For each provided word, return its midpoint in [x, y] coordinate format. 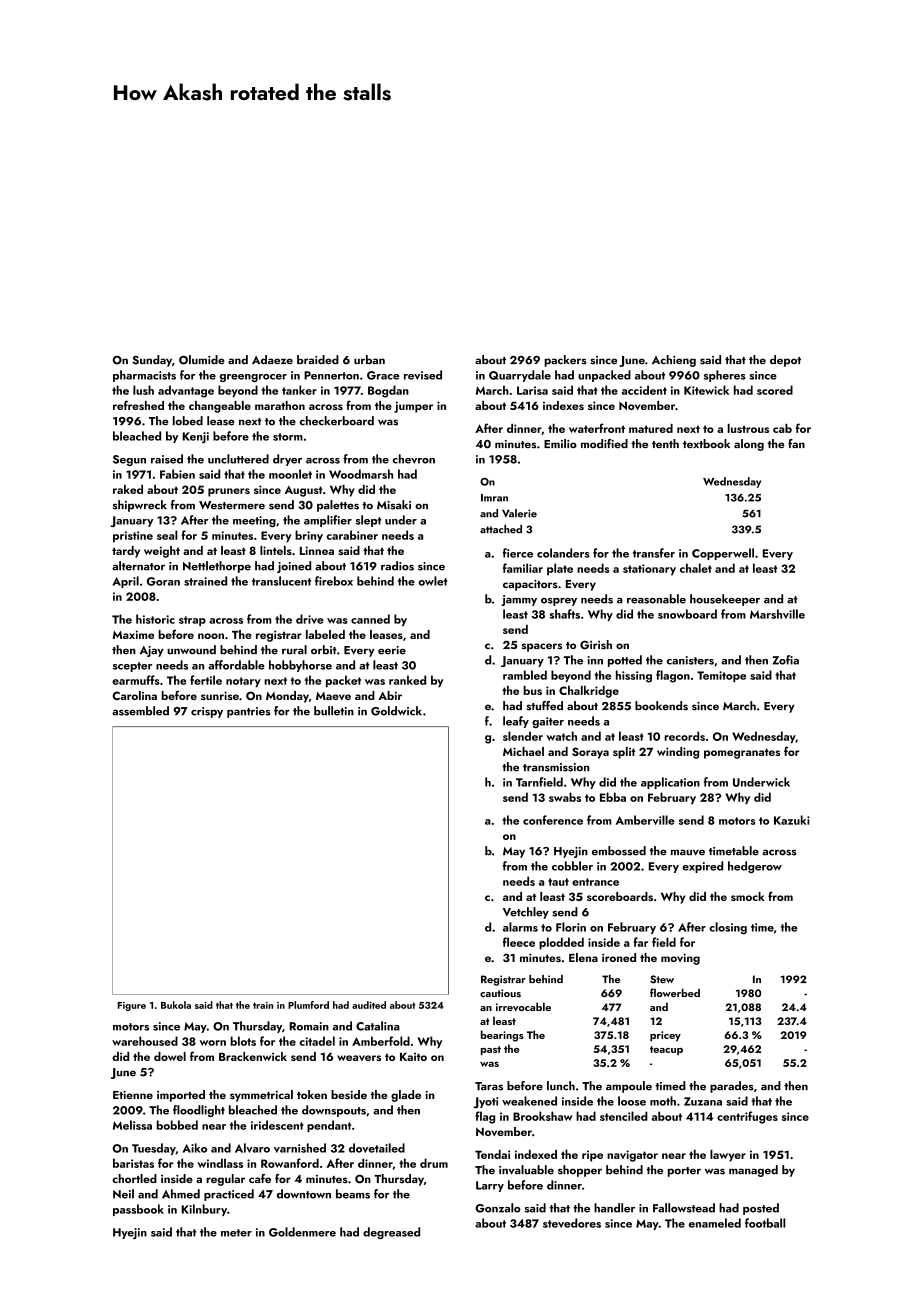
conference [553, 820]
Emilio [560, 443]
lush [143, 390]
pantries [248, 712]
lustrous [748, 428]
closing [728, 928]
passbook [138, 1210]
